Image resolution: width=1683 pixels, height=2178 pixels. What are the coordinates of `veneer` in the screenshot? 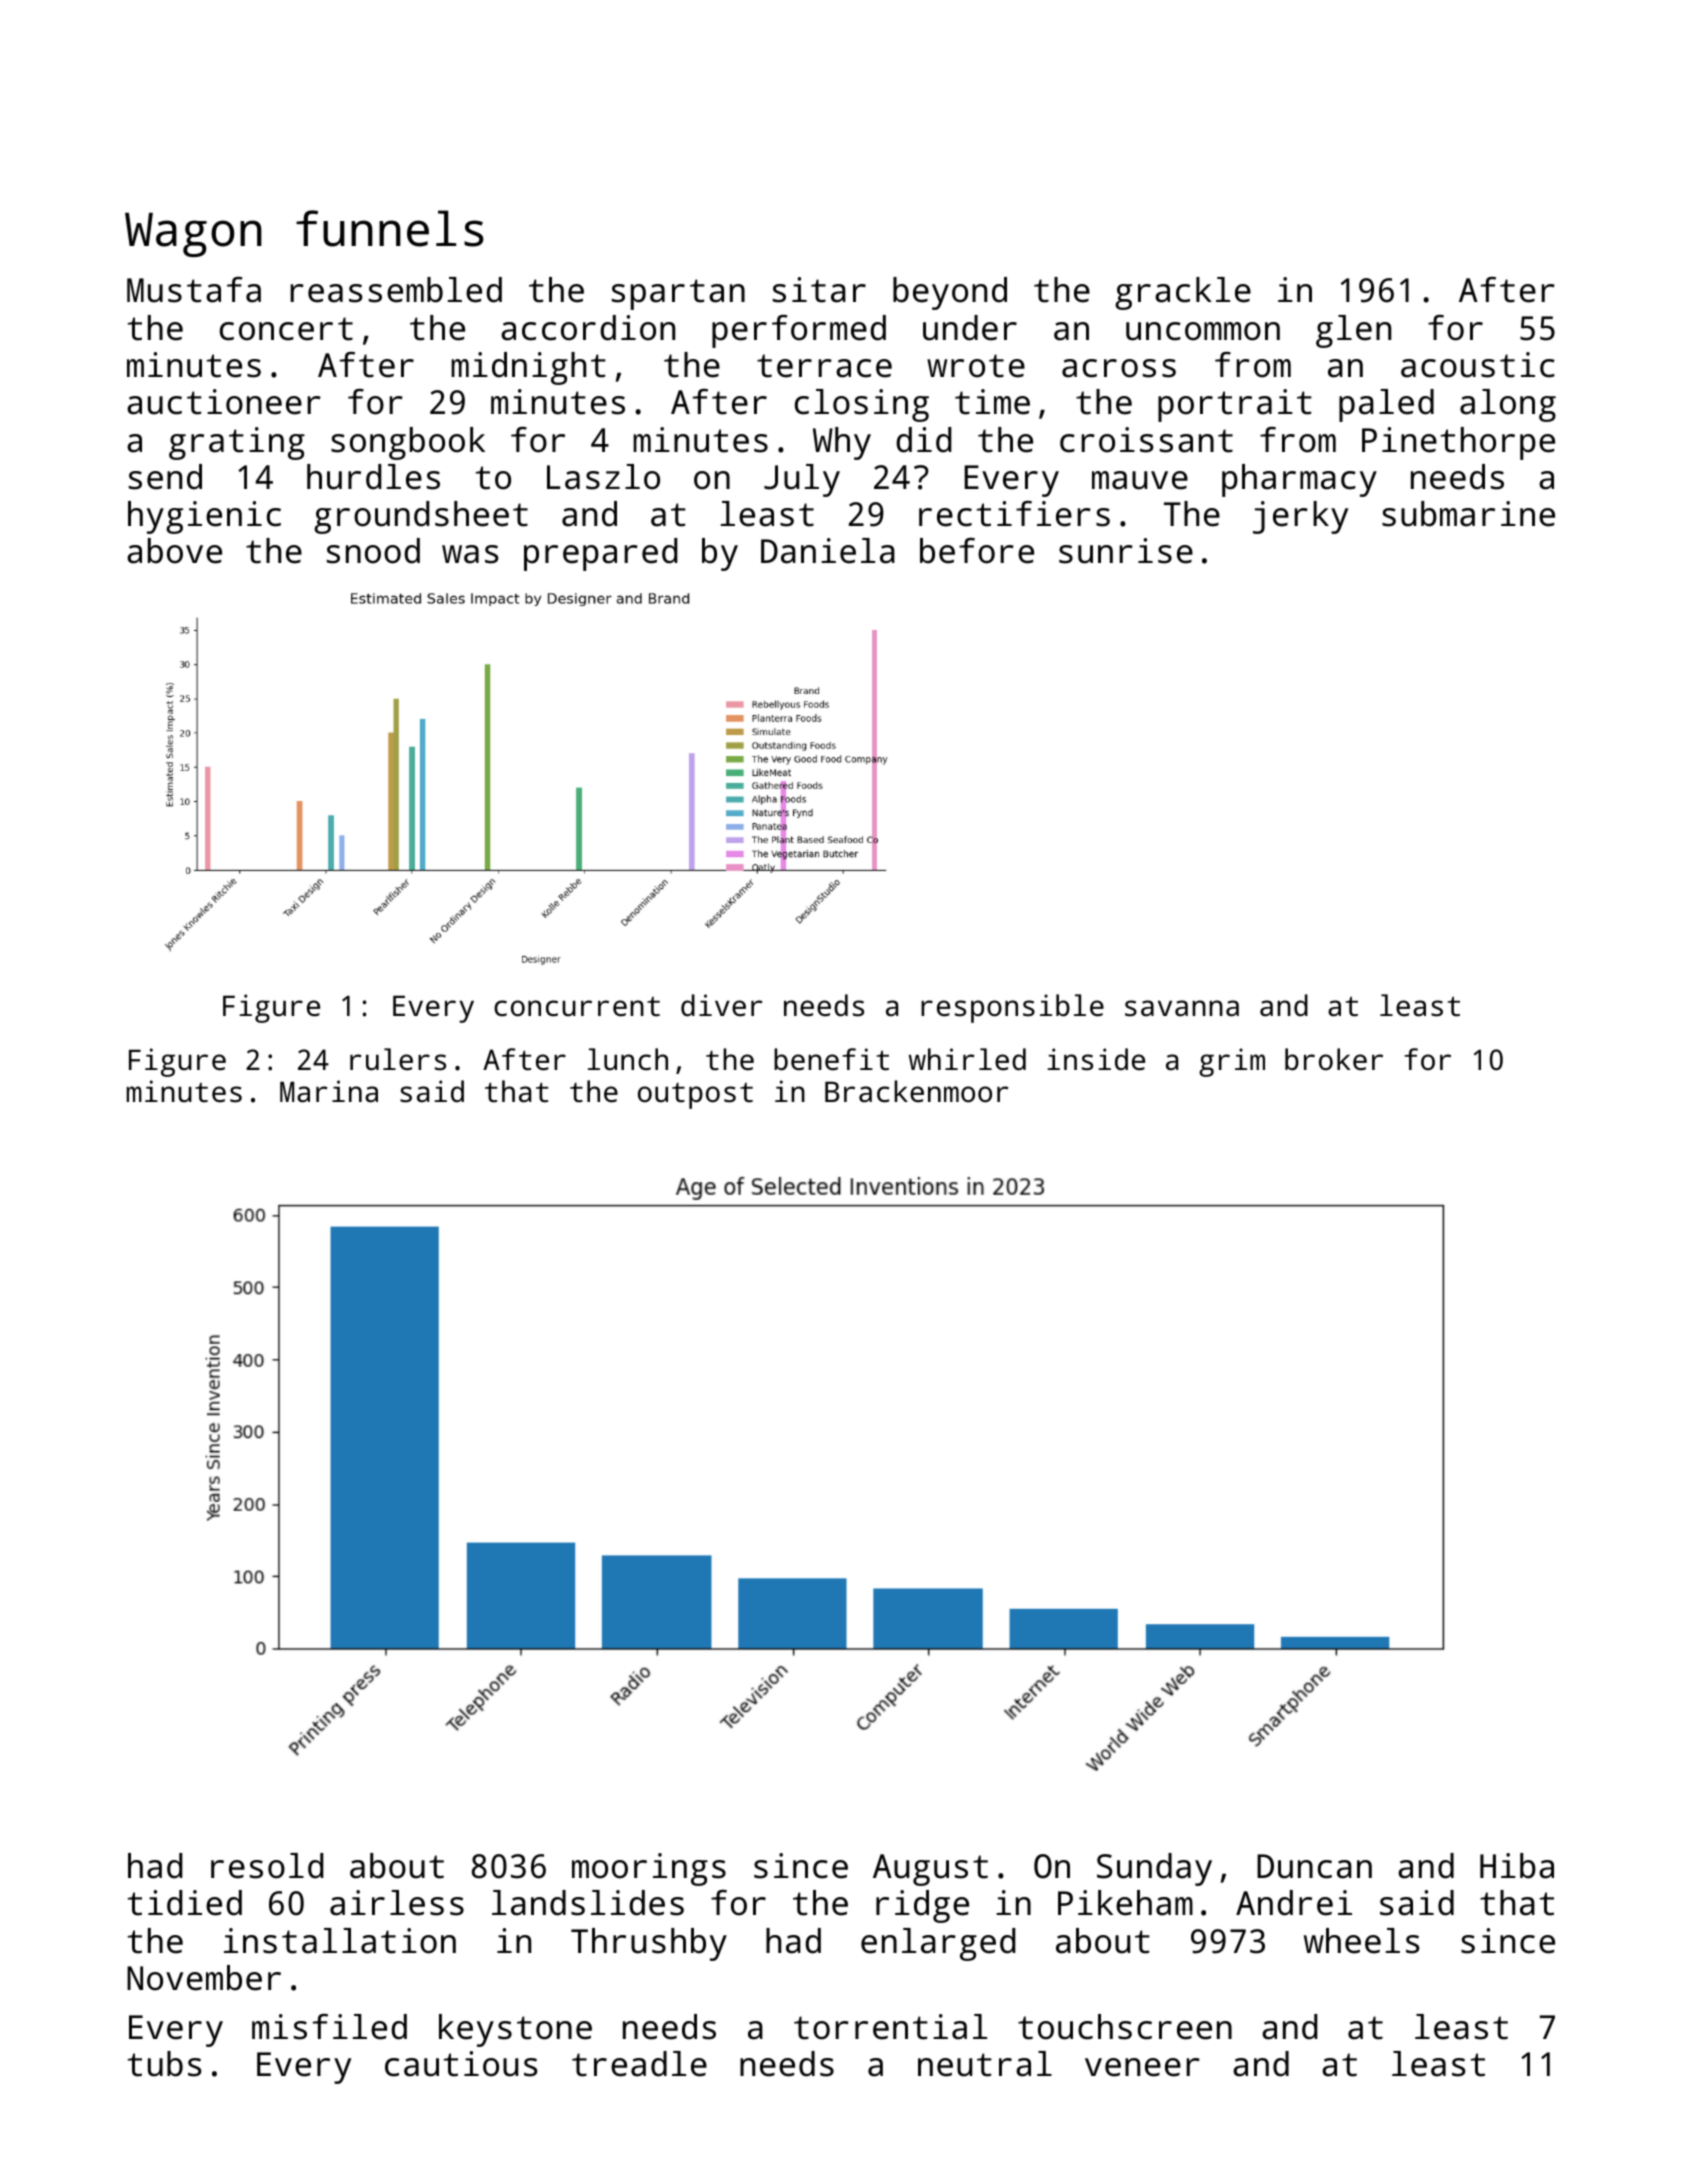 It's located at (1142, 2067).
